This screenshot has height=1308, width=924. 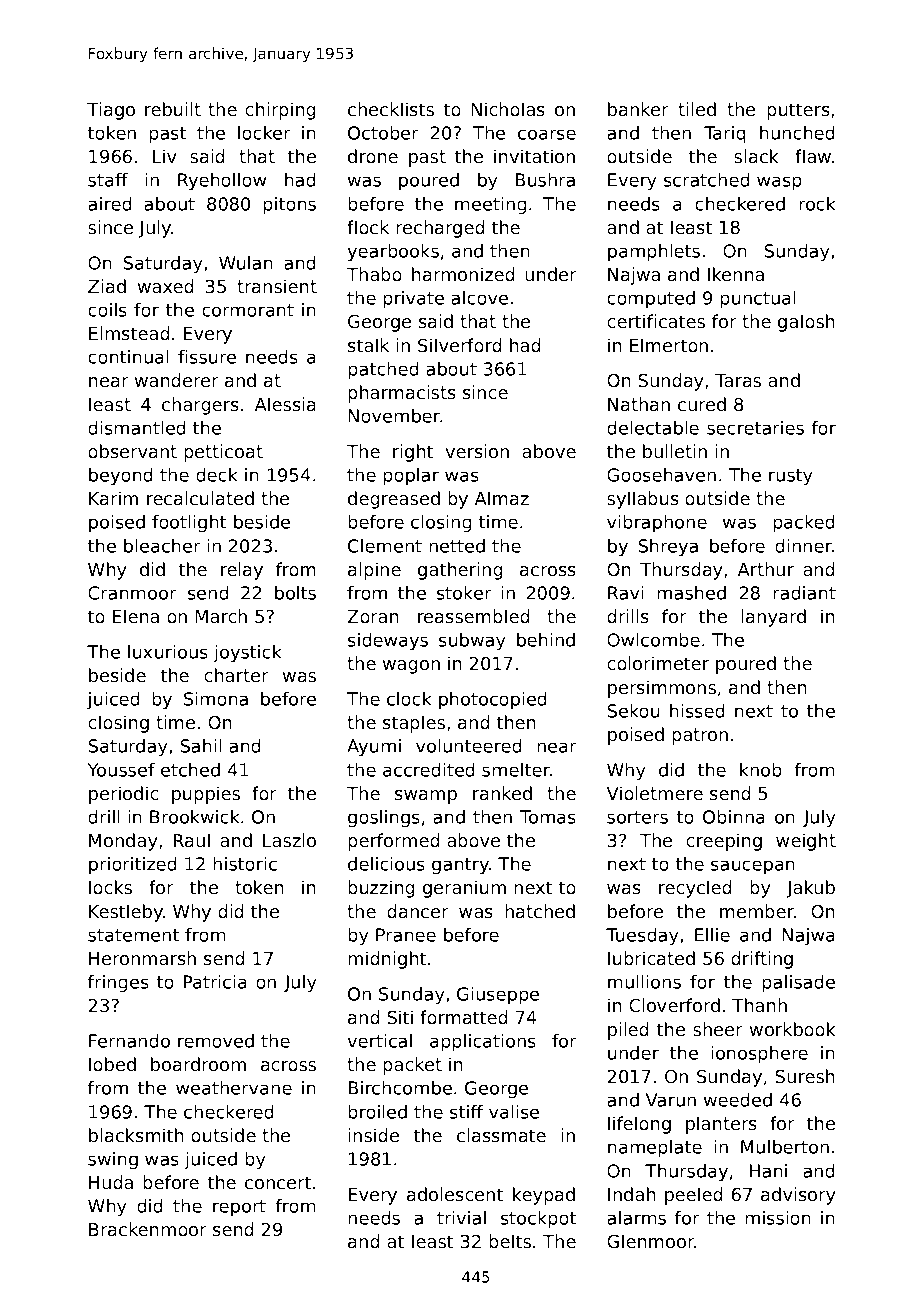 I want to click on gantry, so click(x=460, y=866).
